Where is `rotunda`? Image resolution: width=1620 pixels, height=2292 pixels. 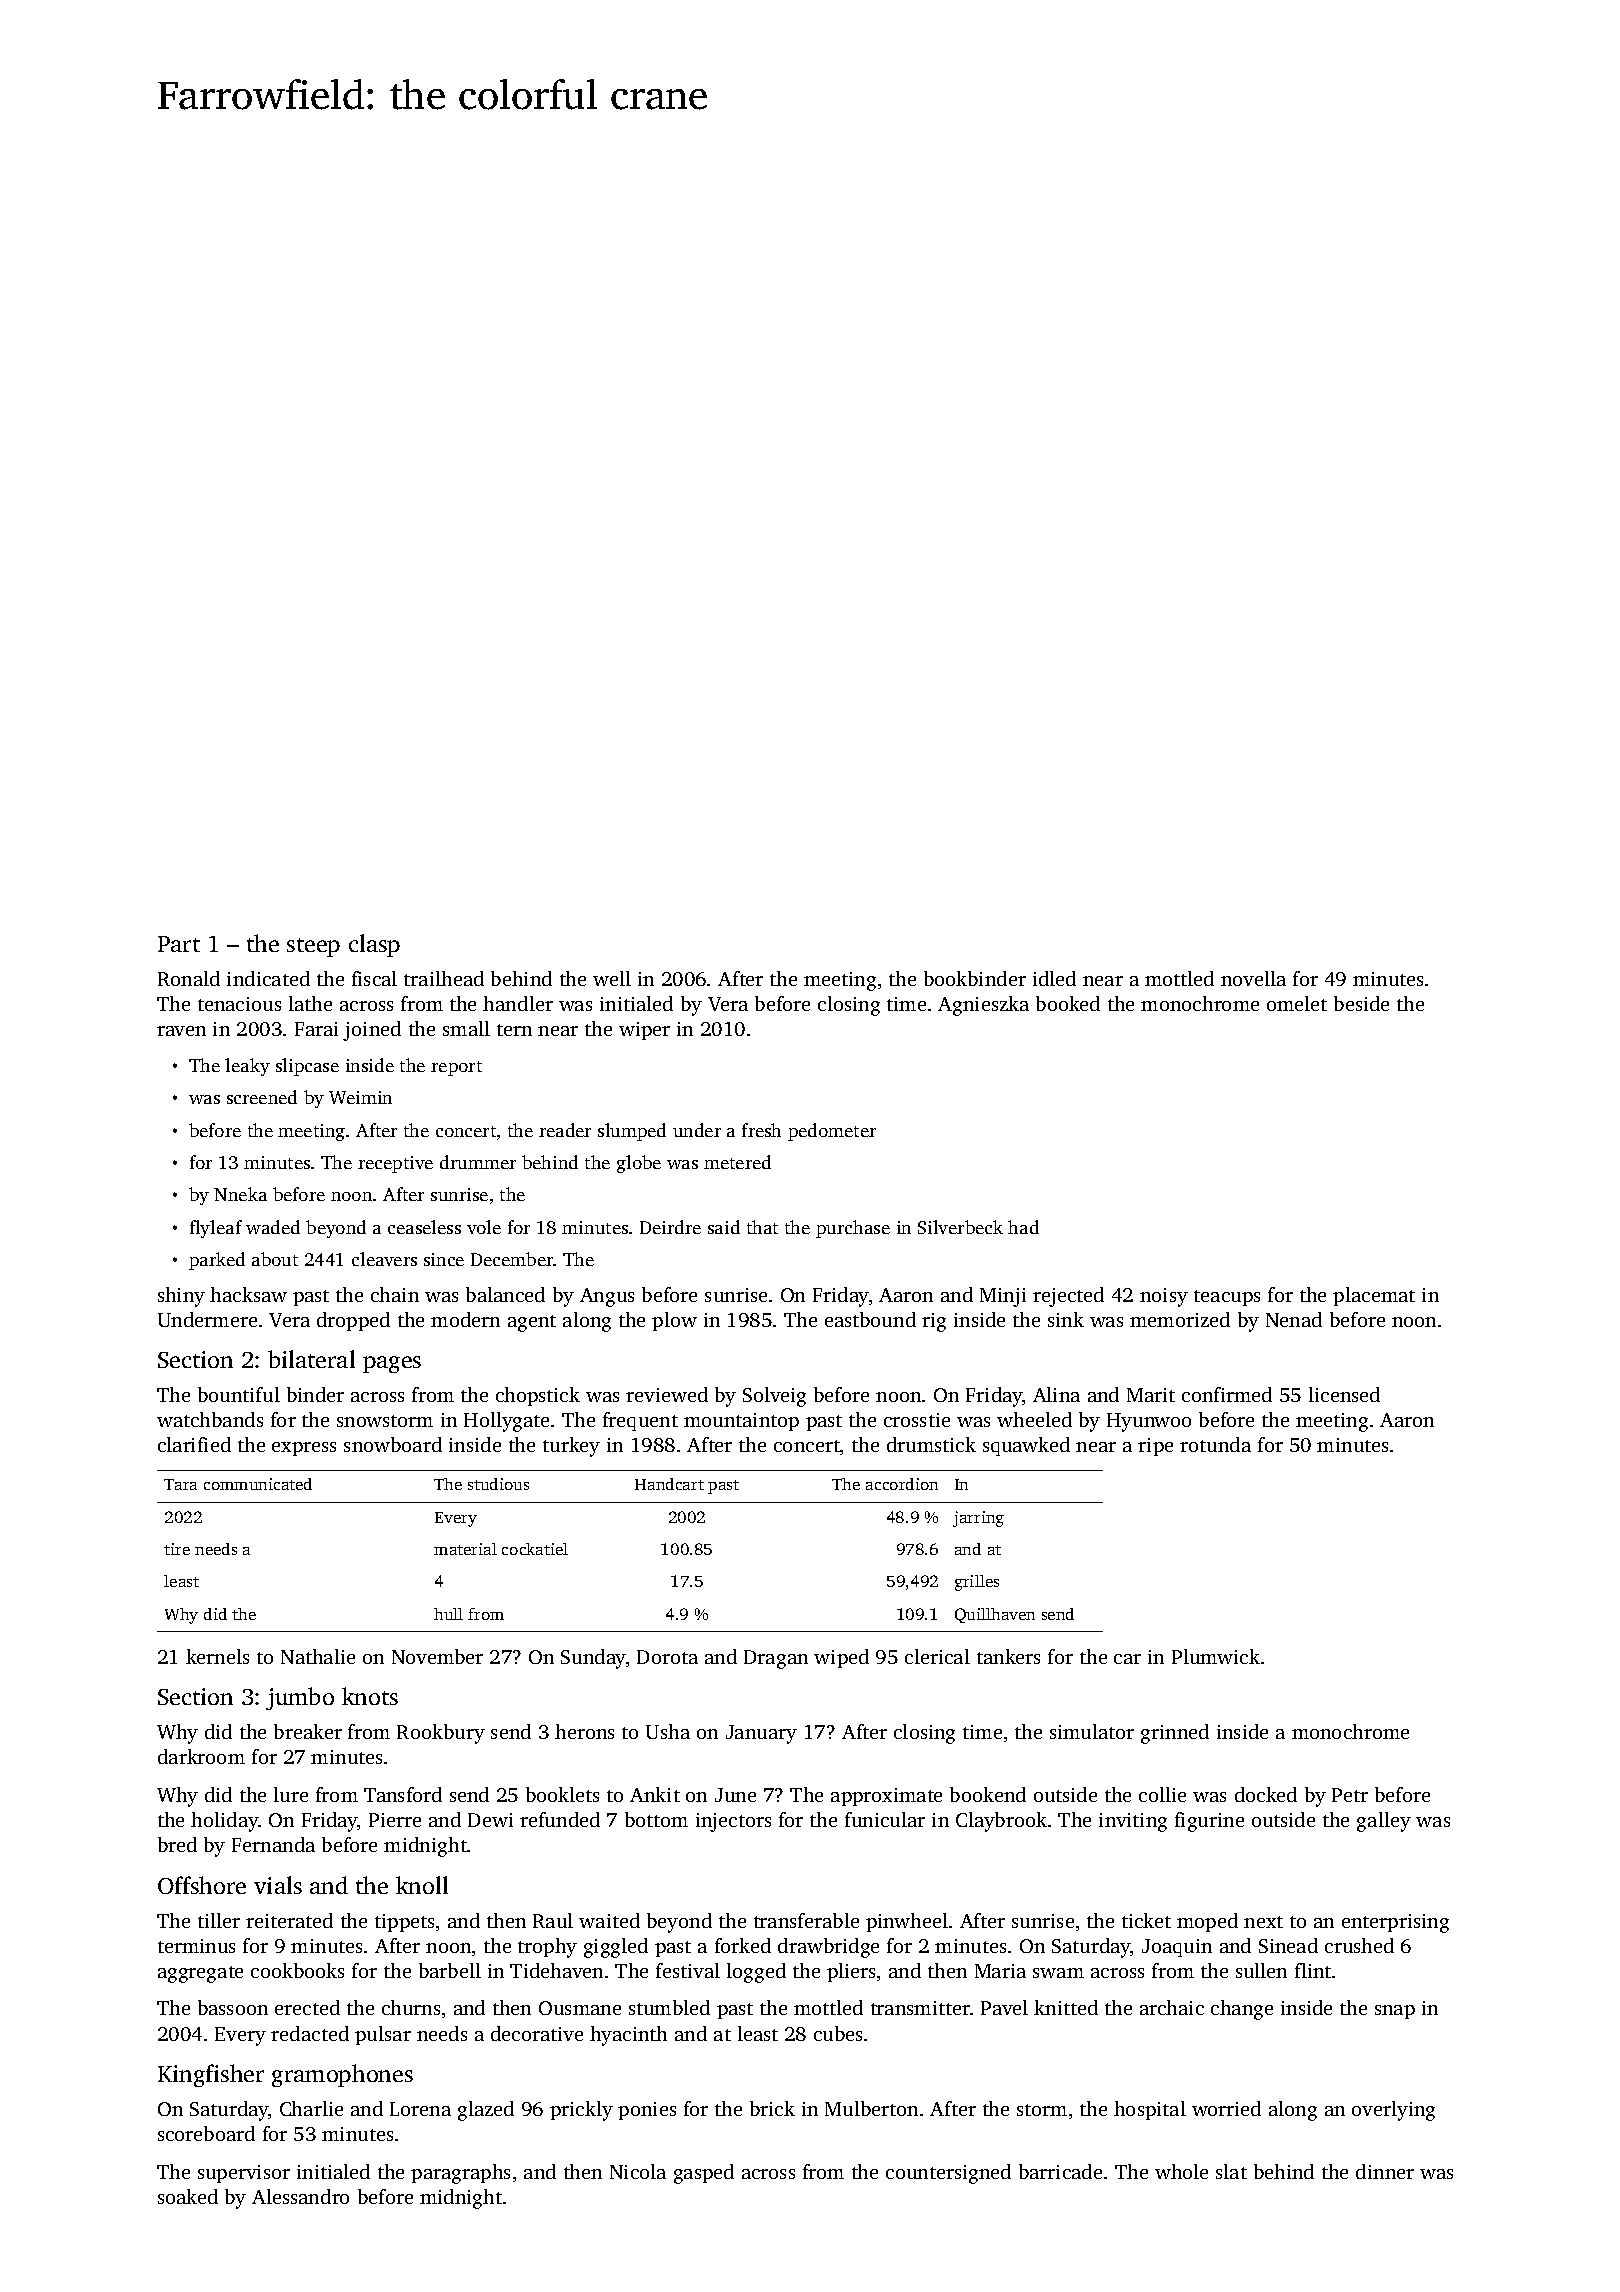
rotunda is located at coordinates (1215, 1444).
